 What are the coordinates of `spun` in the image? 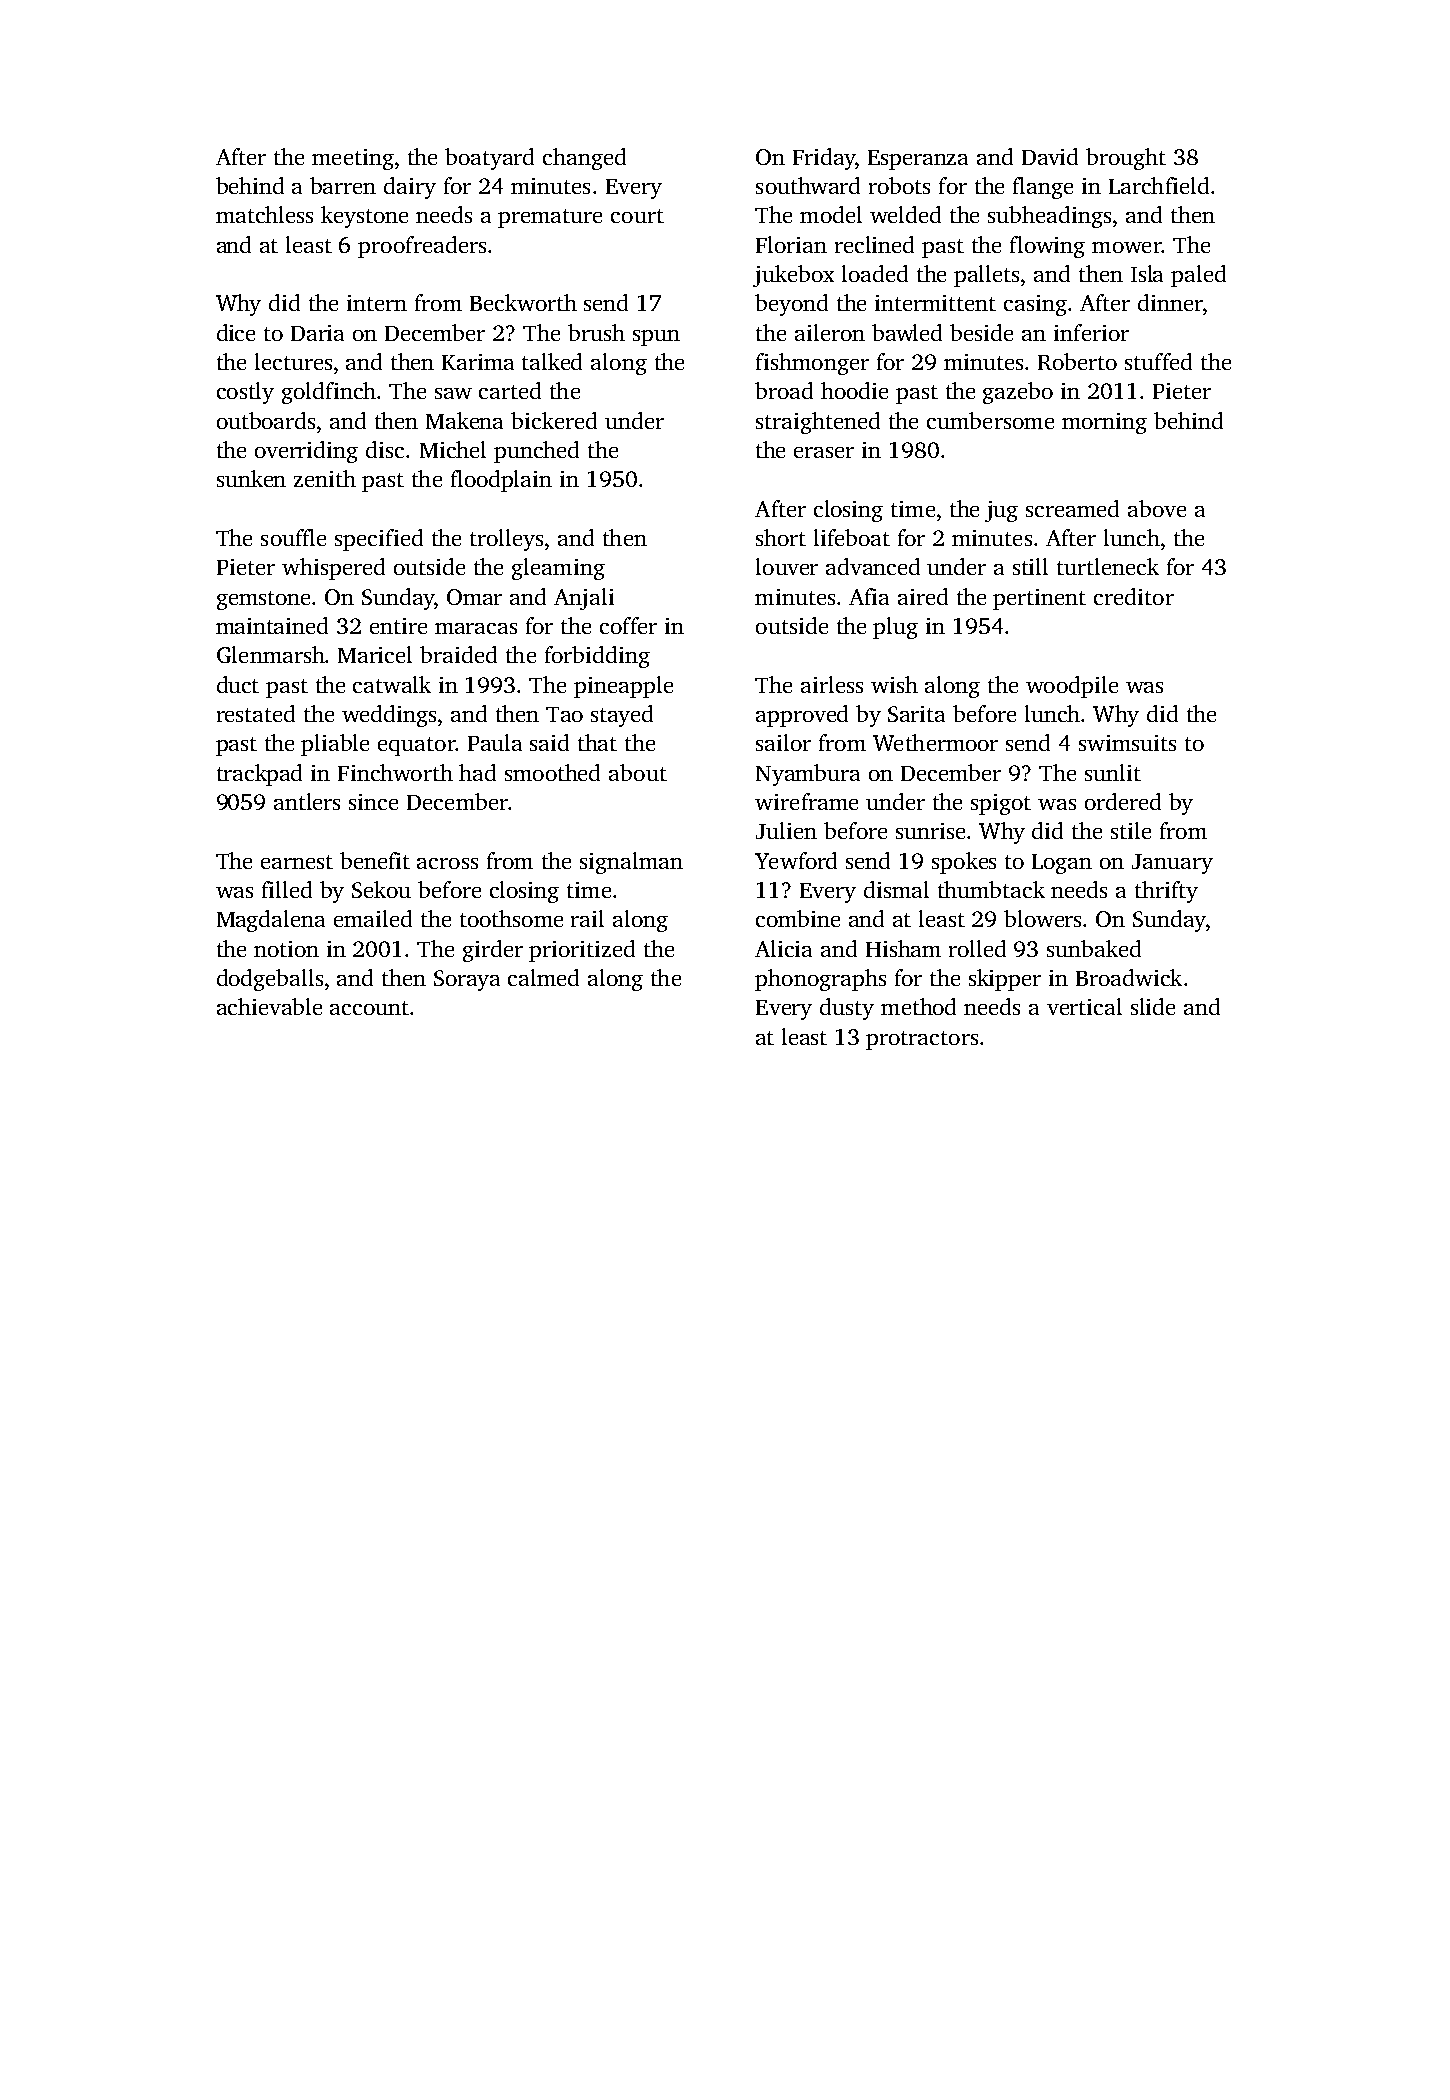 It's located at (656, 338).
